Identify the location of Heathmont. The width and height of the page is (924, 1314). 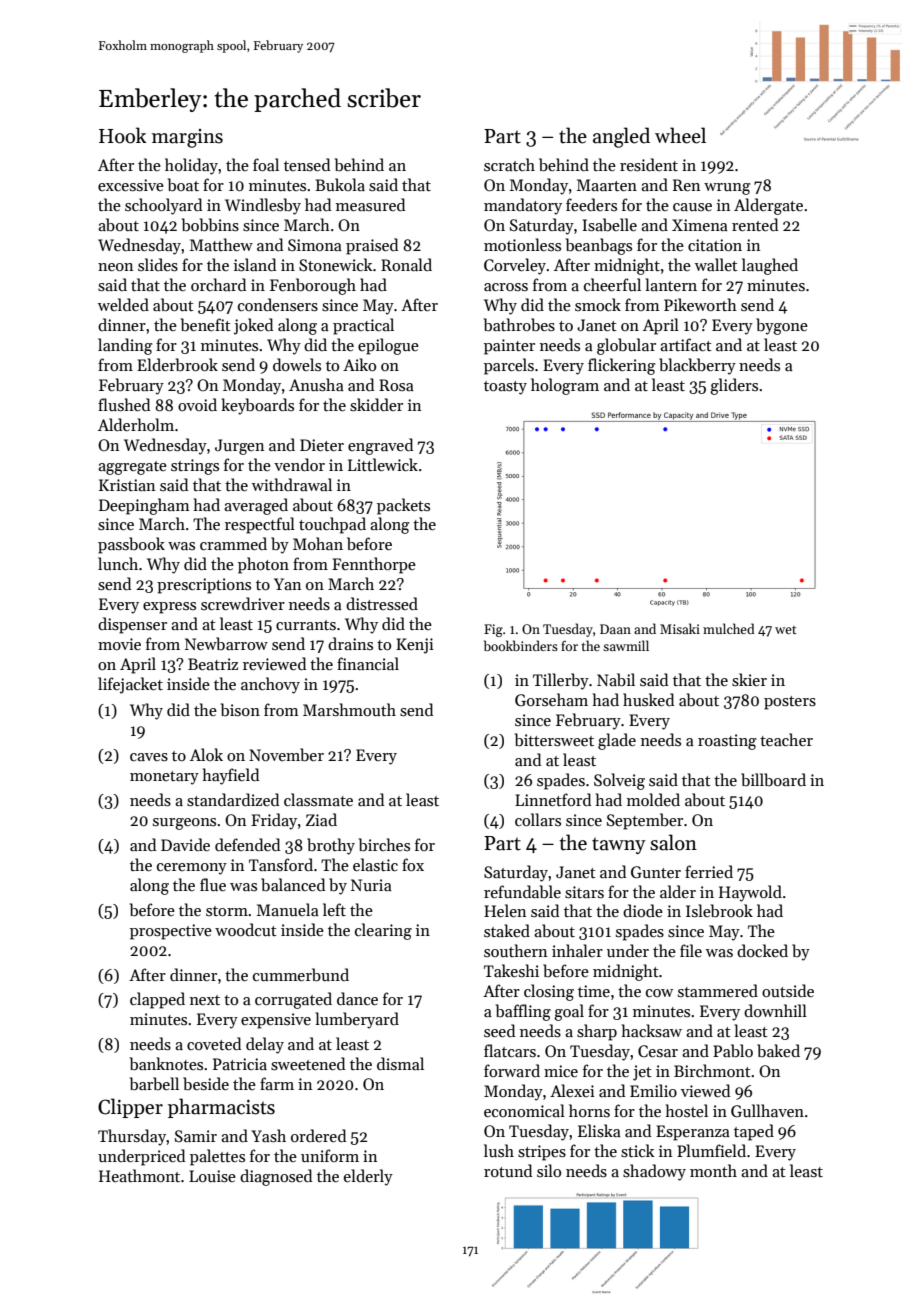
(139, 1175).
